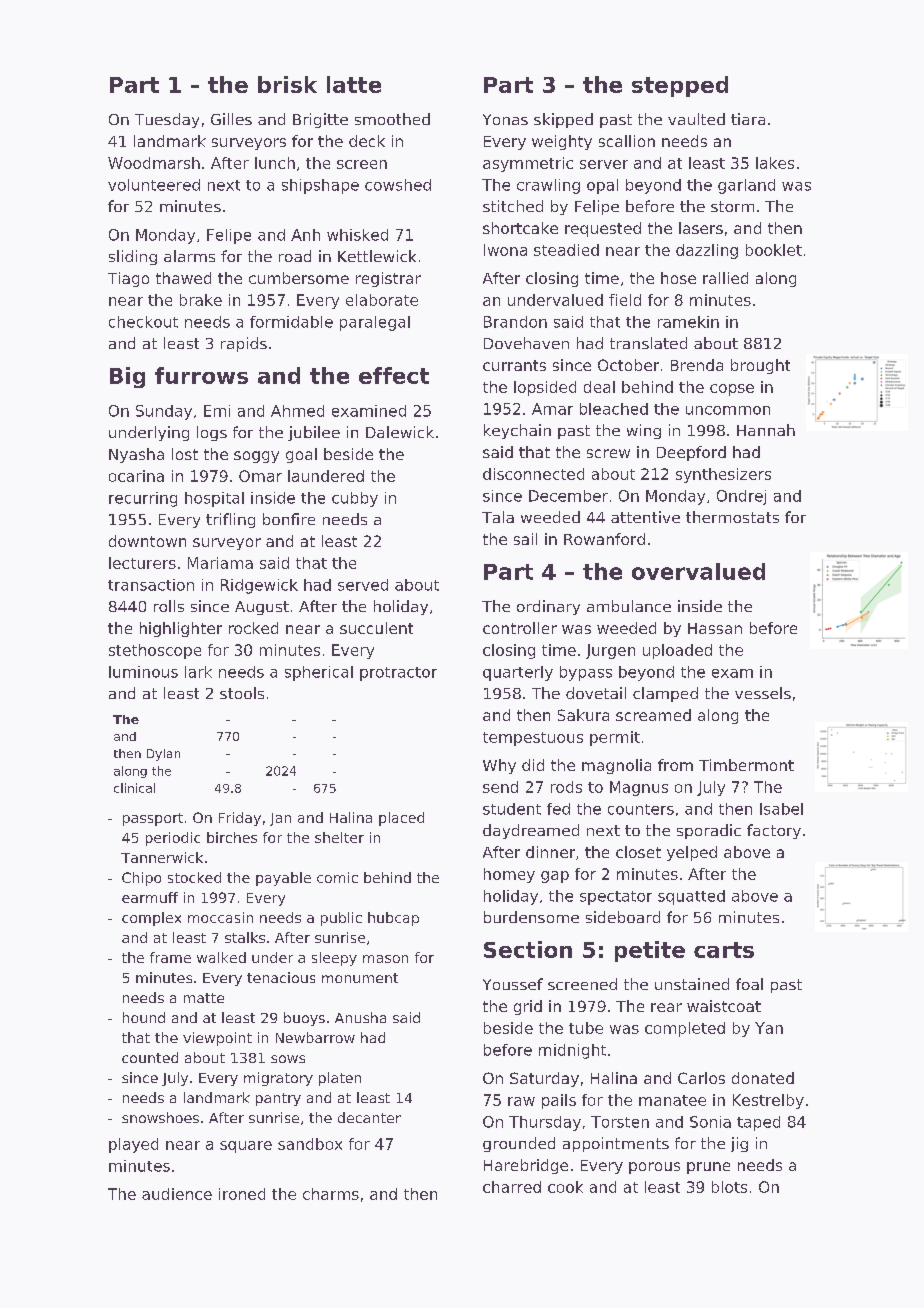  I want to click on charms, so click(331, 1194).
